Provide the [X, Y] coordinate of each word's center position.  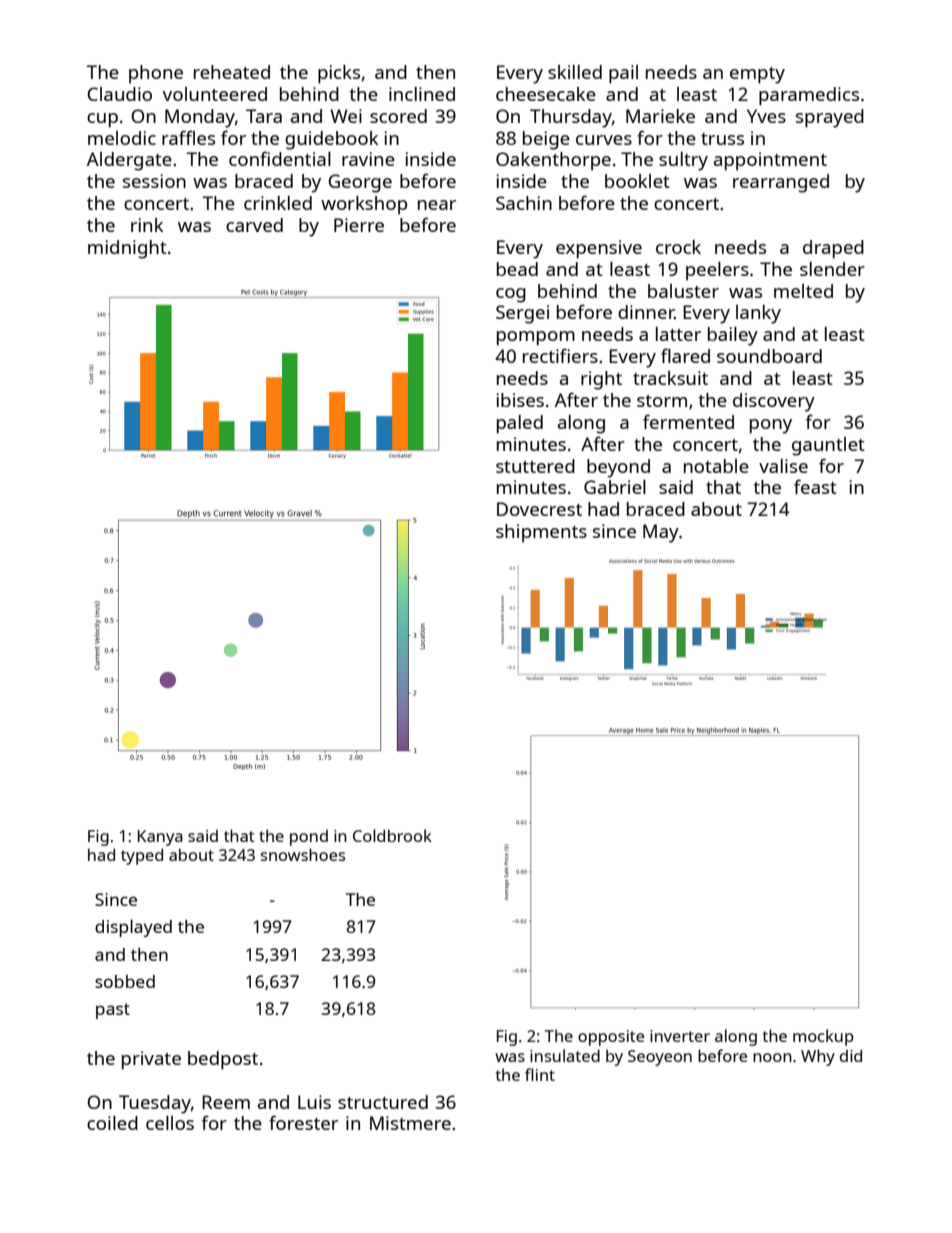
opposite [611, 1038]
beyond [618, 468]
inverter [680, 1036]
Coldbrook [392, 835]
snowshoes [303, 854]
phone [156, 74]
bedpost [223, 1060]
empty [757, 75]
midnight [127, 249]
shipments [541, 533]
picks [339, 74]
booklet [637, 181]
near [437, 205]
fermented [688, 421]
